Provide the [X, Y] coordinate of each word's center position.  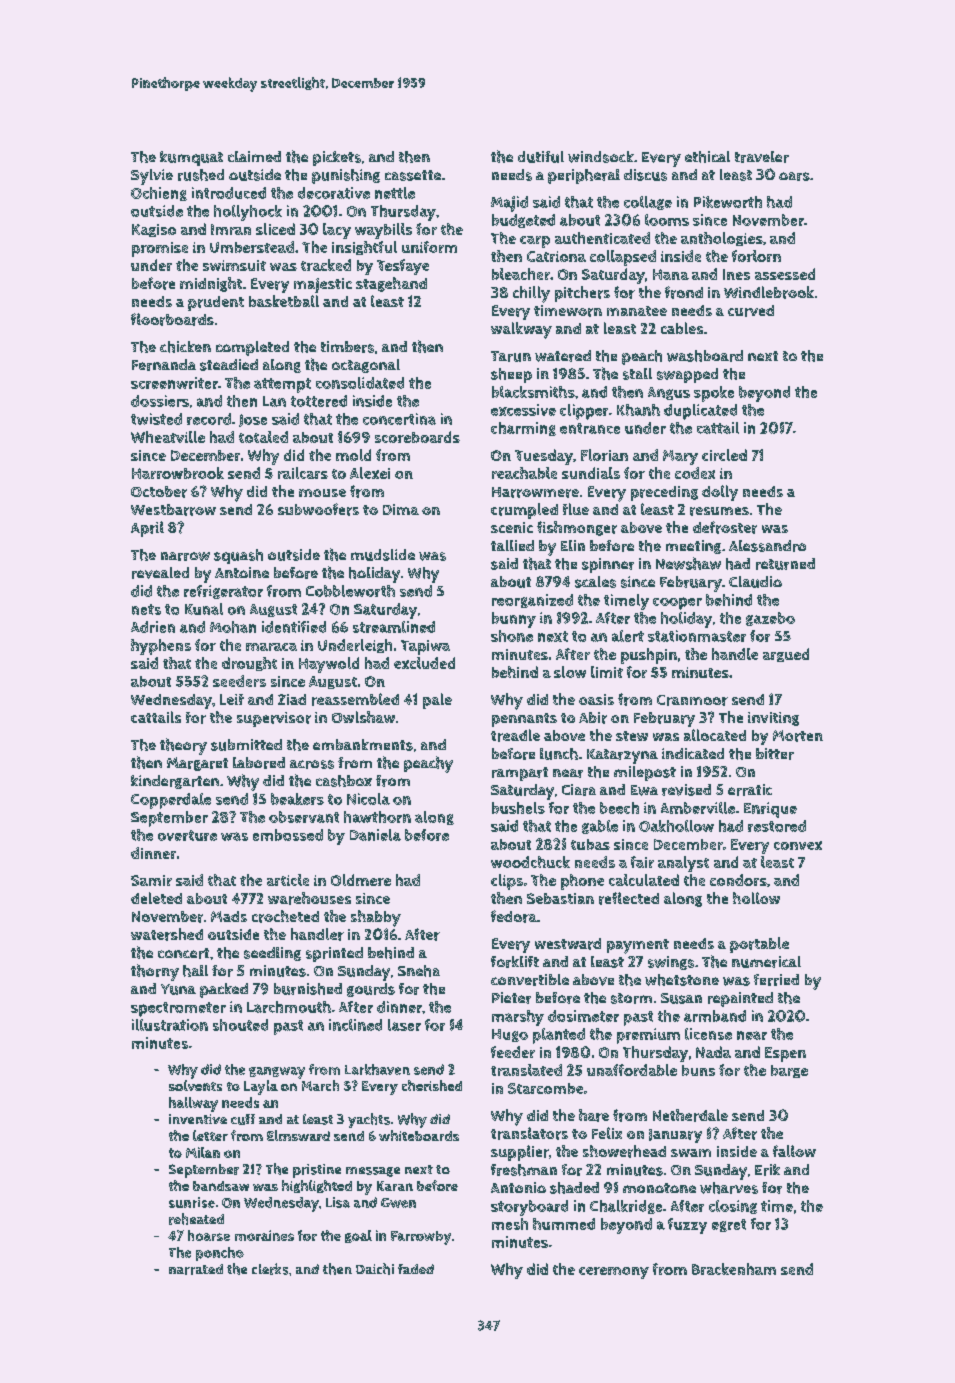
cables [682, 328]
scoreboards [417, 437]
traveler [762, 157]
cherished [432, 1085]
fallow [794, 1151]
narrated [196, 1269]
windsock [601, 157]
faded [416, 1269]
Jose [253, 420]
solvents [195, 1085]
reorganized [532, 601]
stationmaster [697, 636]
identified [294, 627]
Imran [231, 229]
